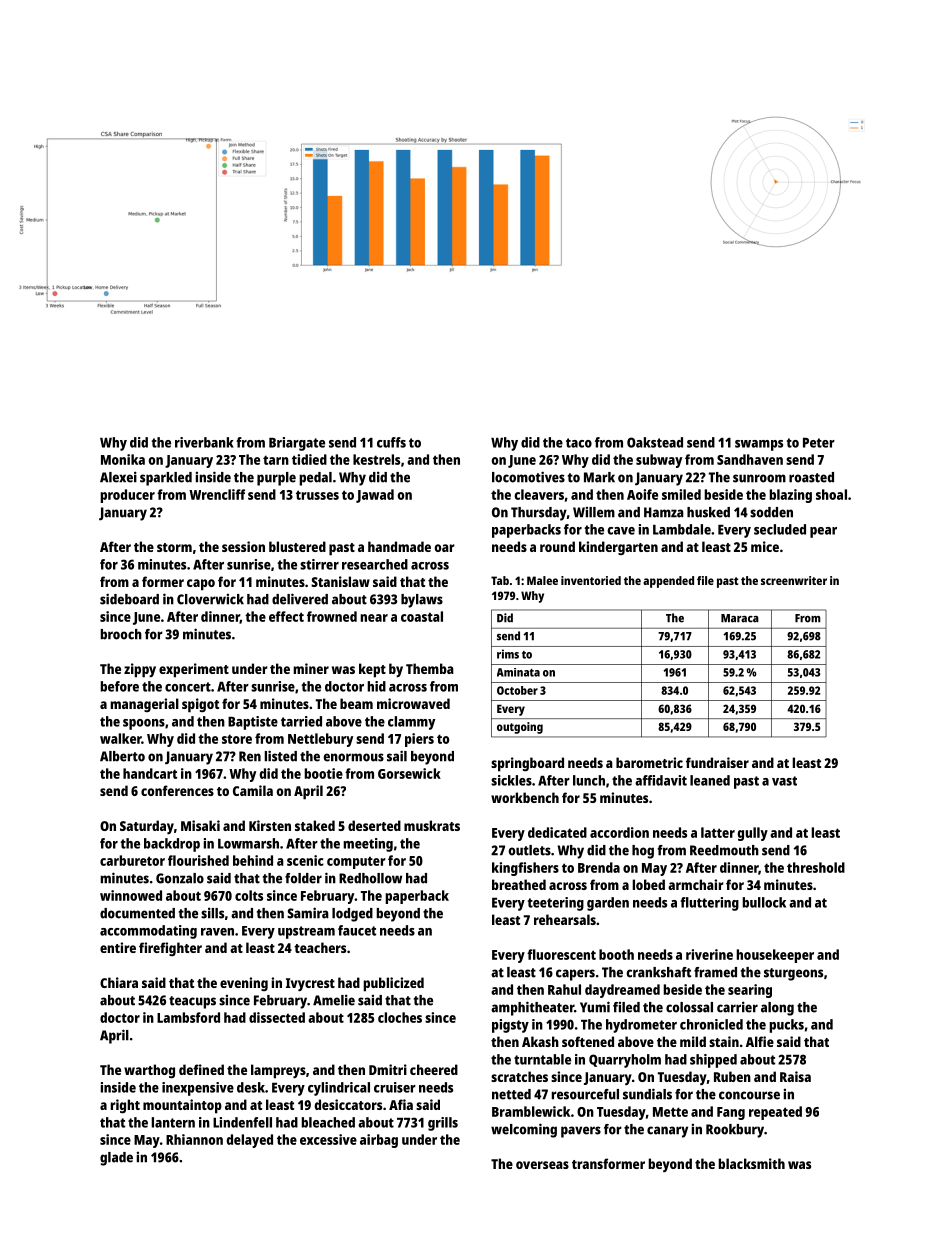 This screenshot has height=1233, width=952. I want to click on Oakstead, so click(655, 442).
